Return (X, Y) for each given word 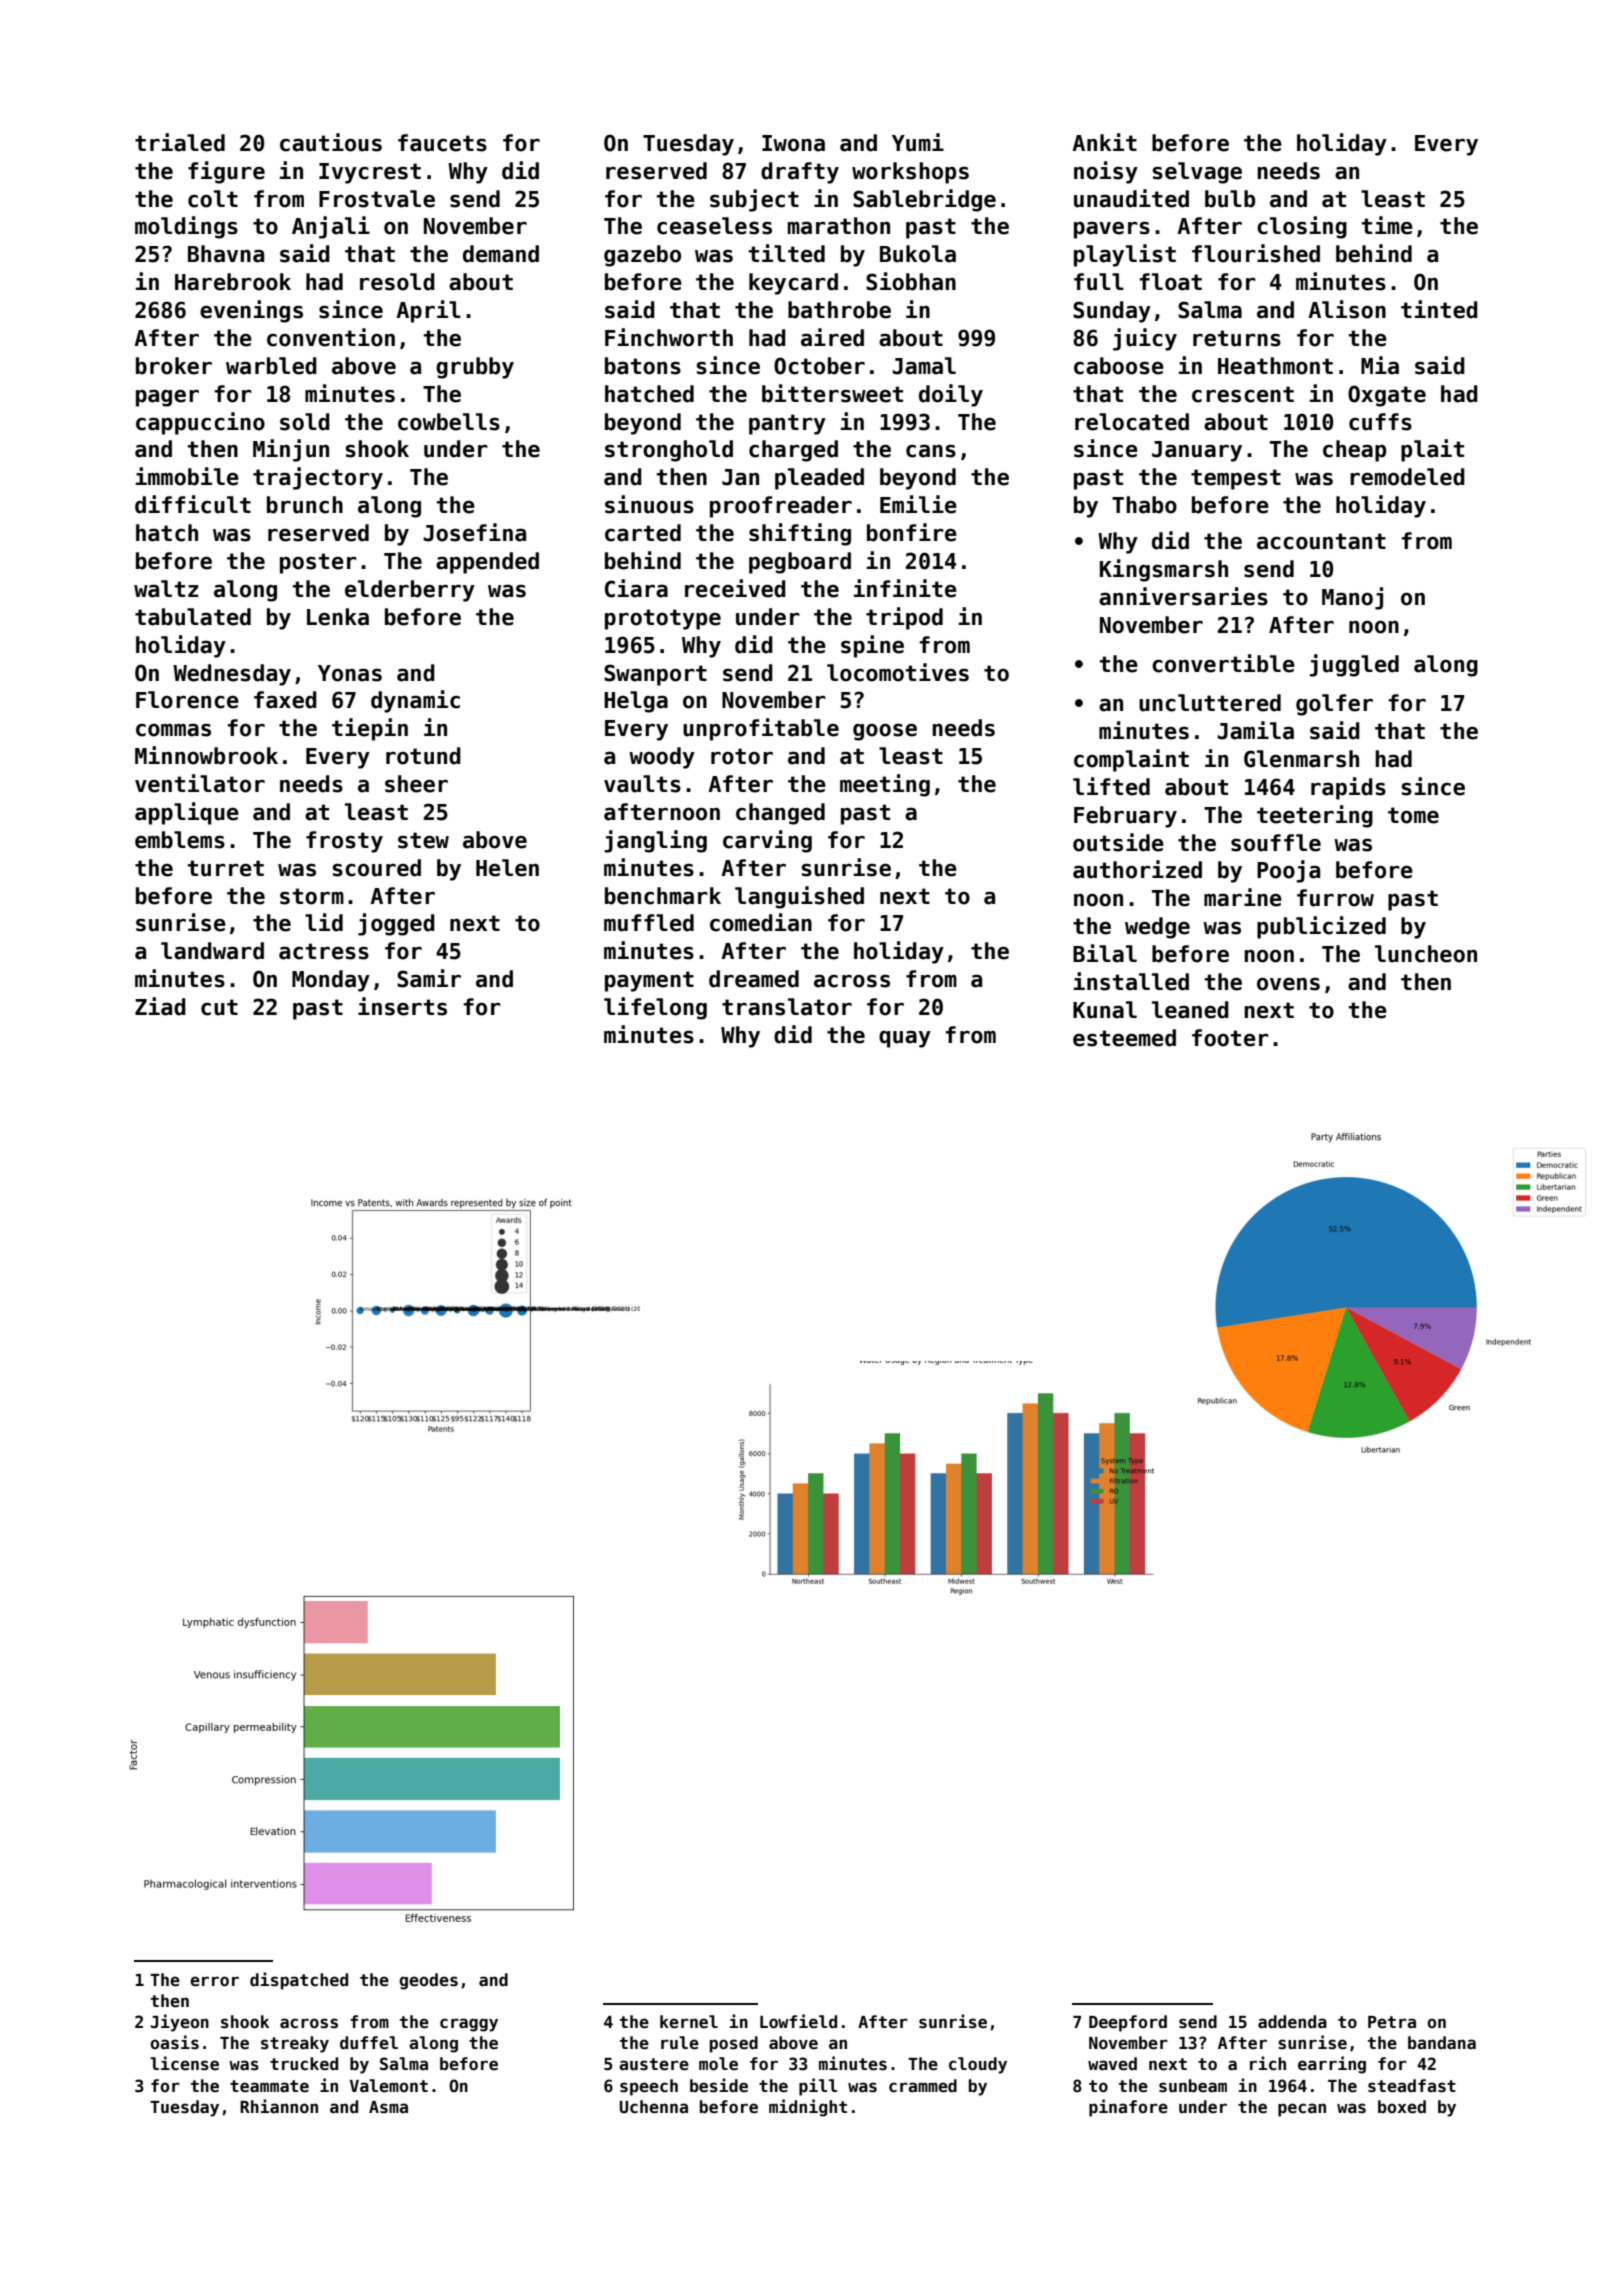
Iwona (793, 143)
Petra (1392, 2022)
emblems (180, 840)
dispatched (299, 1981)
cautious (331, 142)
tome (1413, 815)
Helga (636, 702)
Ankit (1104, 142)
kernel (689, 2022)
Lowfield (798, 2021)
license (184, 2063)
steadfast (1412, 2086)
